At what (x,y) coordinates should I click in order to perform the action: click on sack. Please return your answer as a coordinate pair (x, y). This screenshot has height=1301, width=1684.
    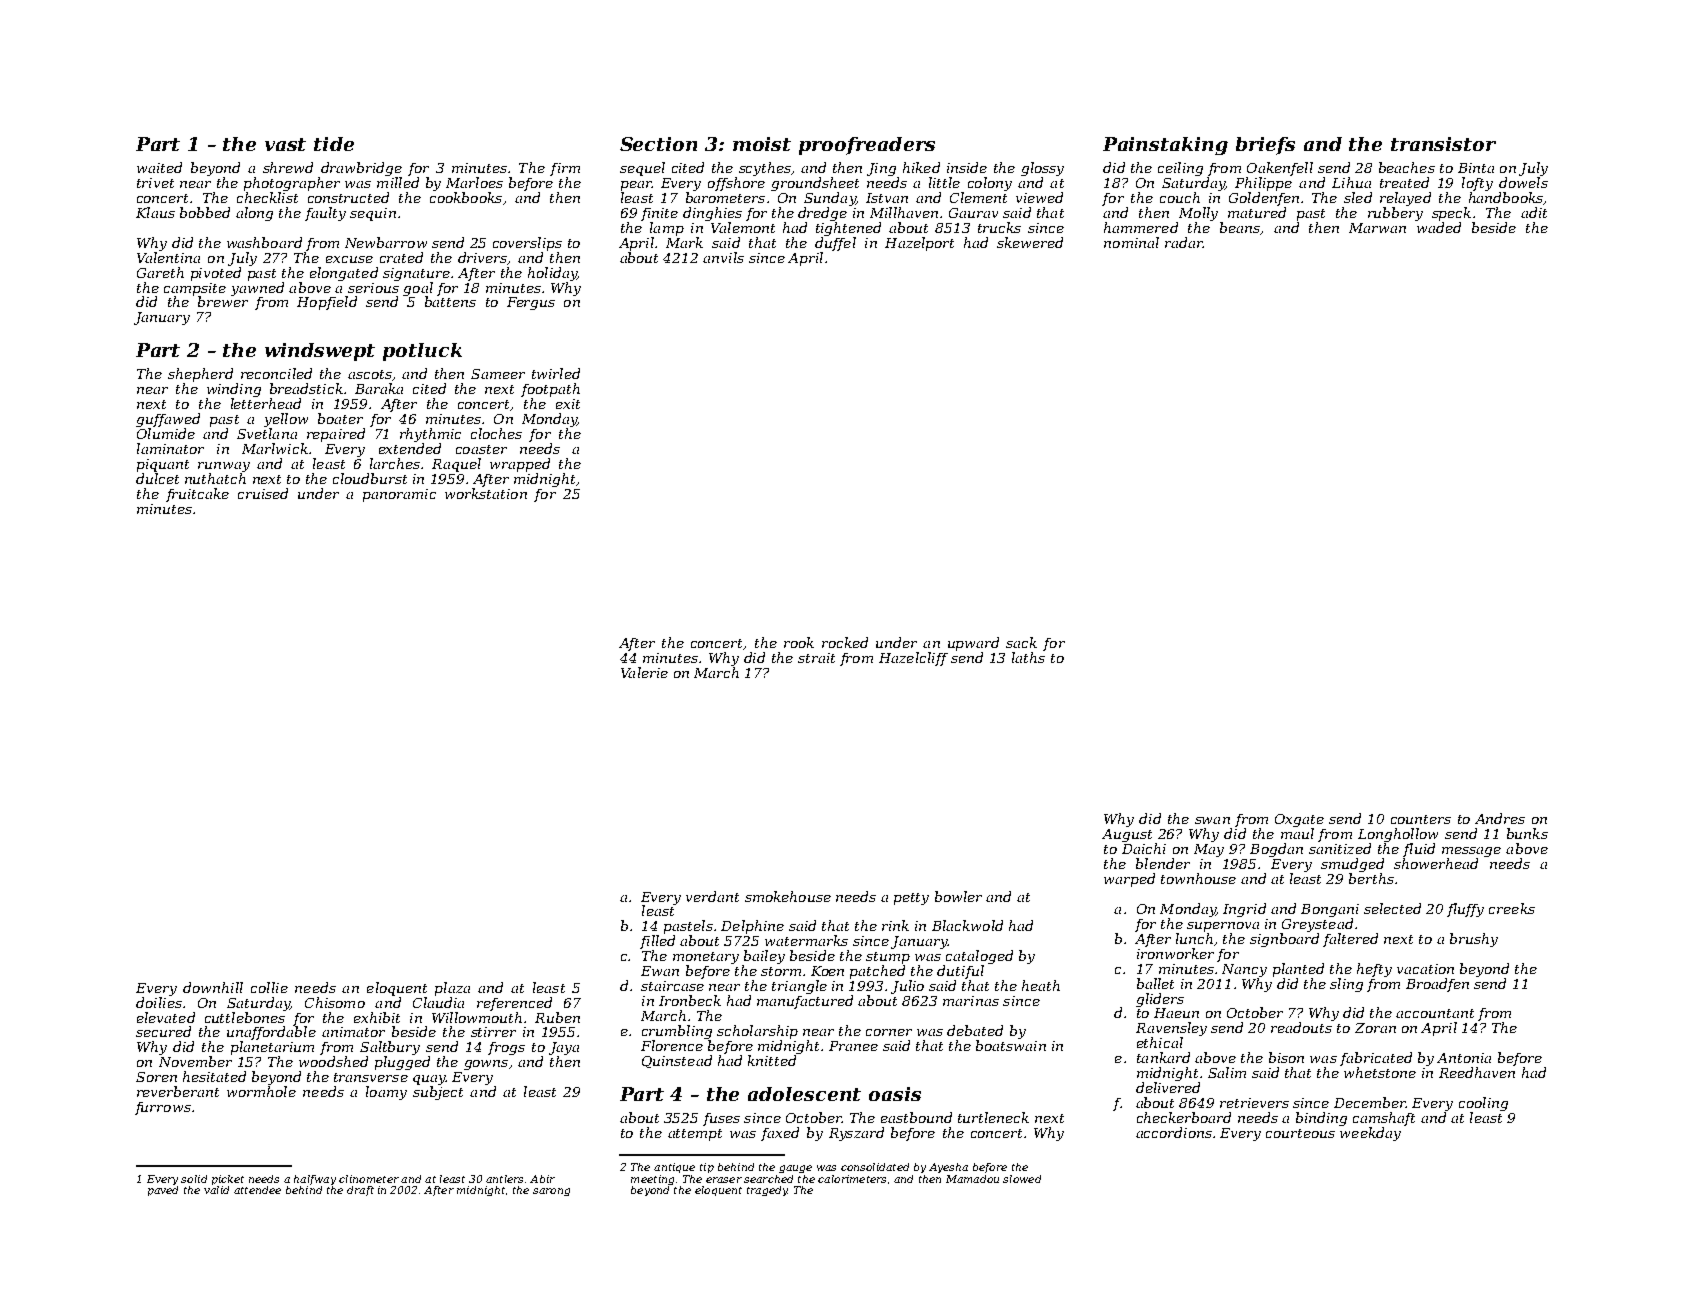
    Looking at the image, I should click on (1021, 642).
